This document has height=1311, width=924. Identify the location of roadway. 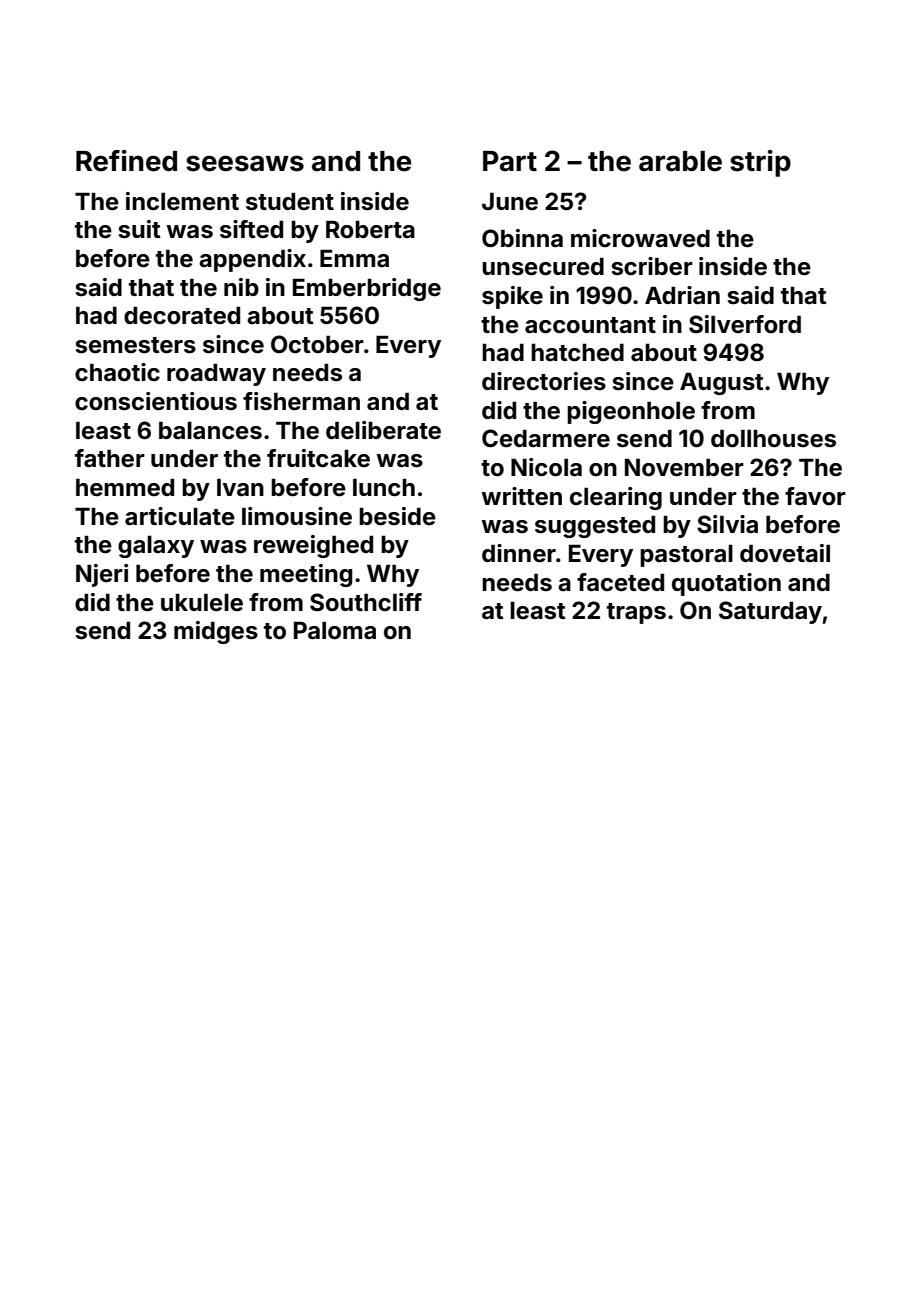
(216, 374).
